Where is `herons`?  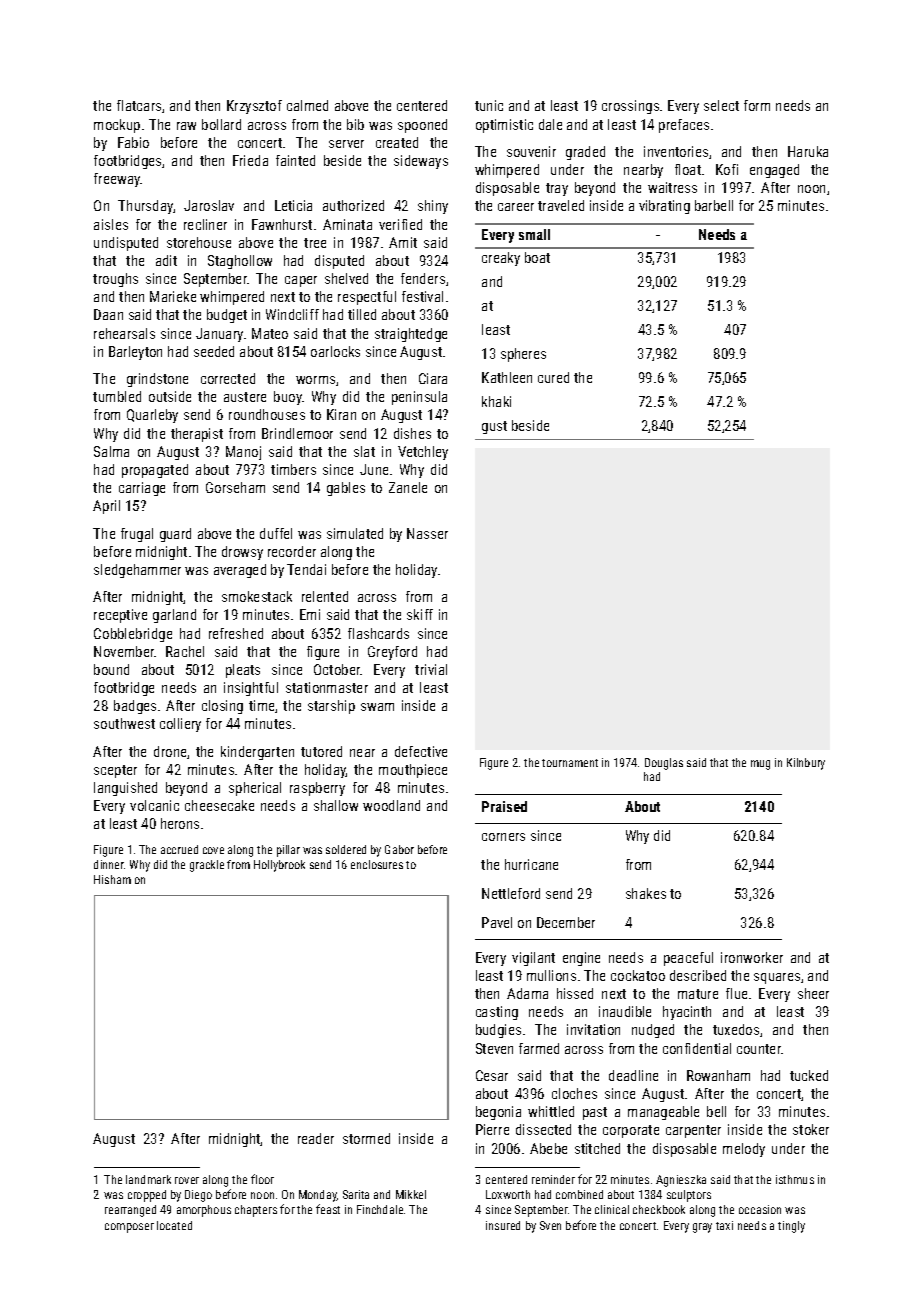 herons is located at coordinates (180, 823).
